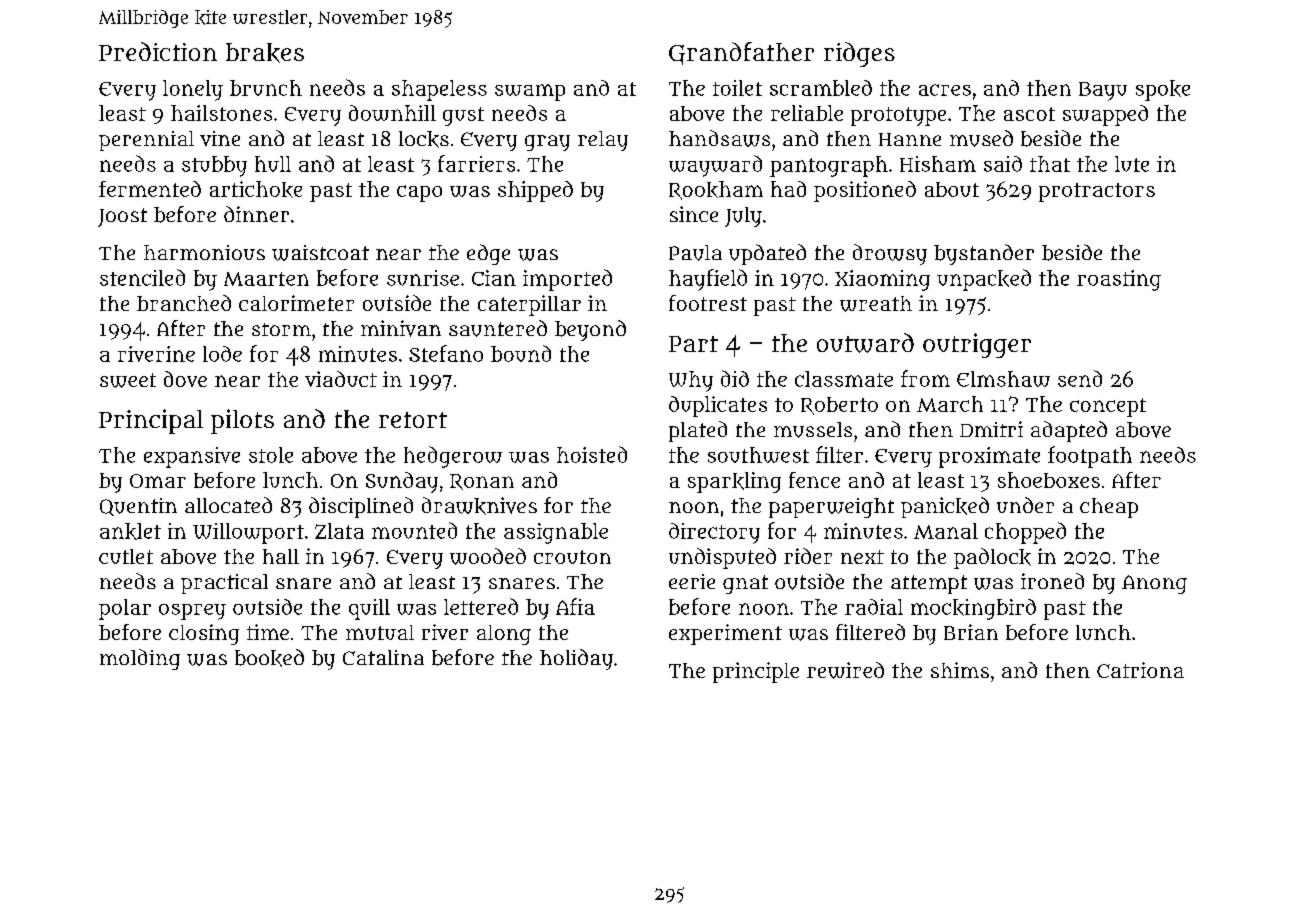 The width and height of the page is (1308, 924). What do you see at coordinates (859, 54) in the page?
I see `ridges` at bounding box center [859, 54].
